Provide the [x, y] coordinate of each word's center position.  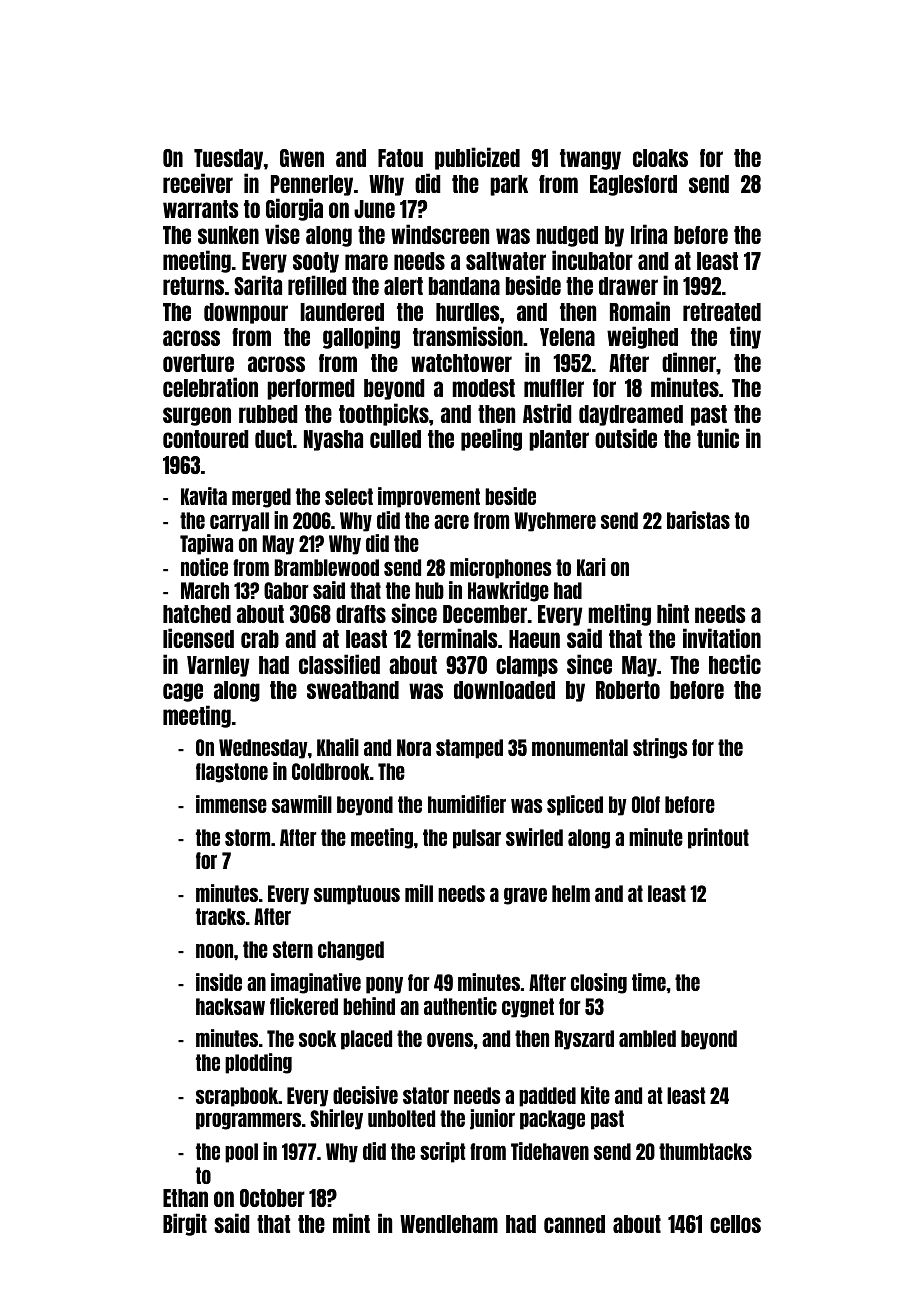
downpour [246, 313]
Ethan [185, 1198]
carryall [239, 522]
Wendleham [449, 1224]
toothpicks [384, 414]
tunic [718, 438]
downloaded [504, 690]
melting [619, 614]
